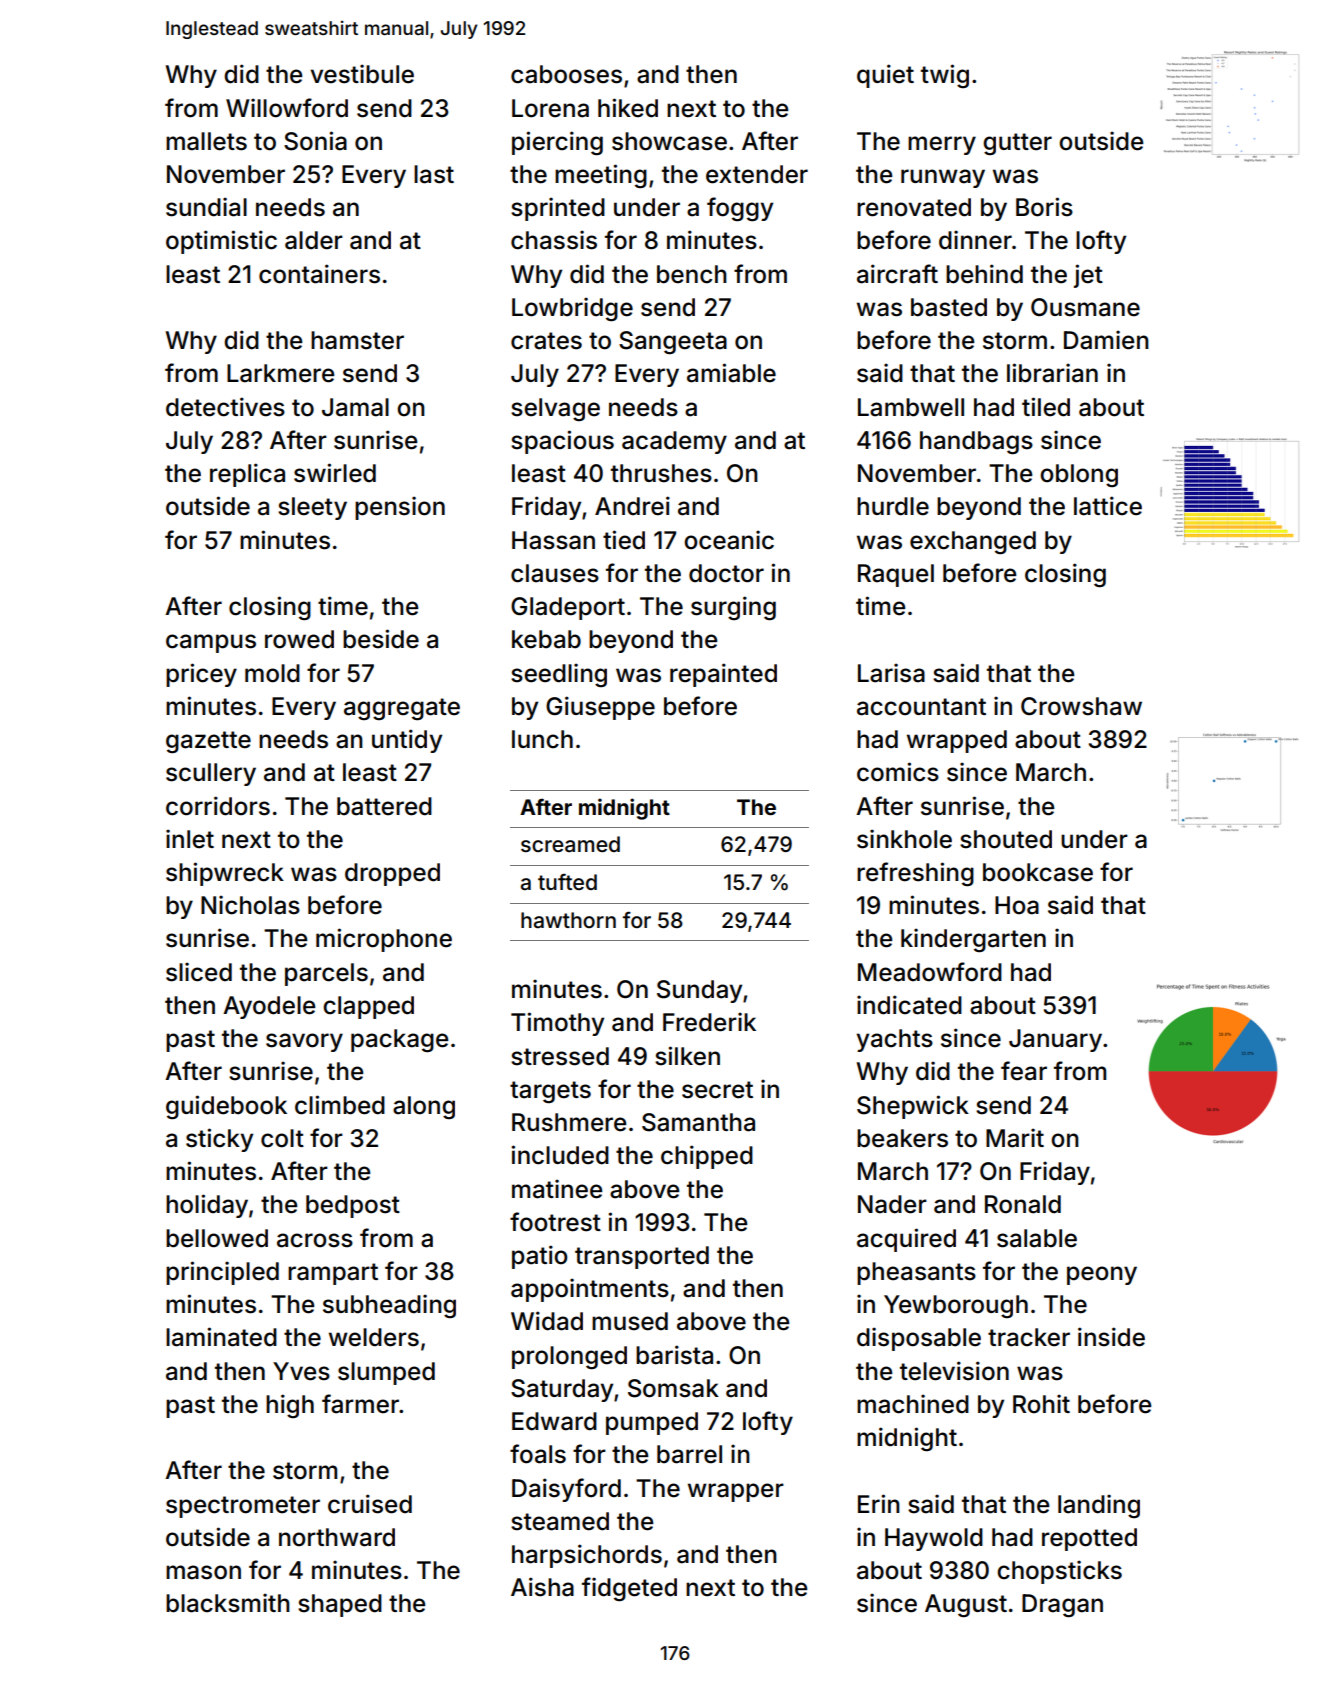  Describe the element at coordinates (1017, 144) in the screenshot. I see `gutter` at that location.
